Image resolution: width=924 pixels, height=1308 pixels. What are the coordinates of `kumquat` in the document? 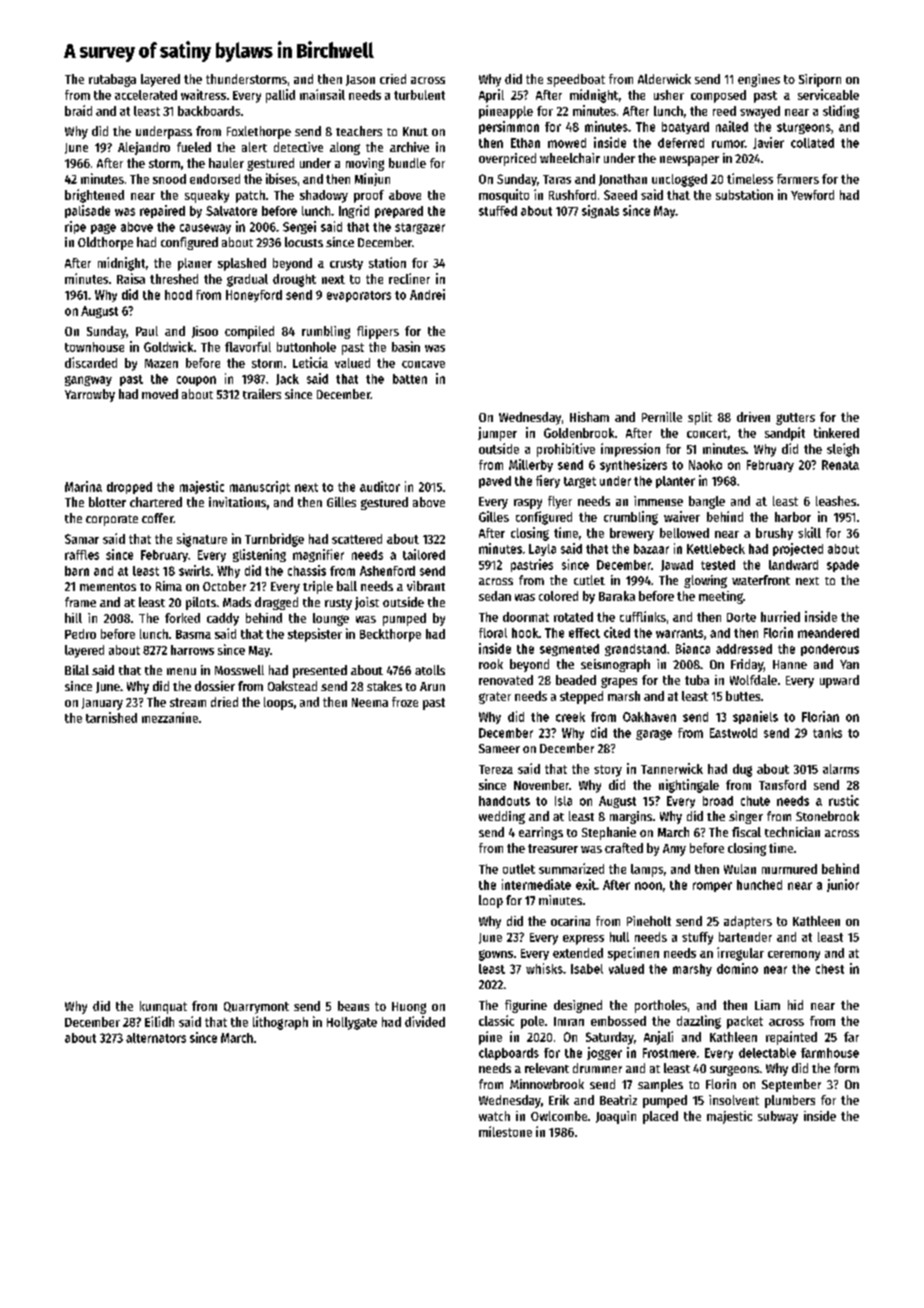 It's located at (163, 1007).
